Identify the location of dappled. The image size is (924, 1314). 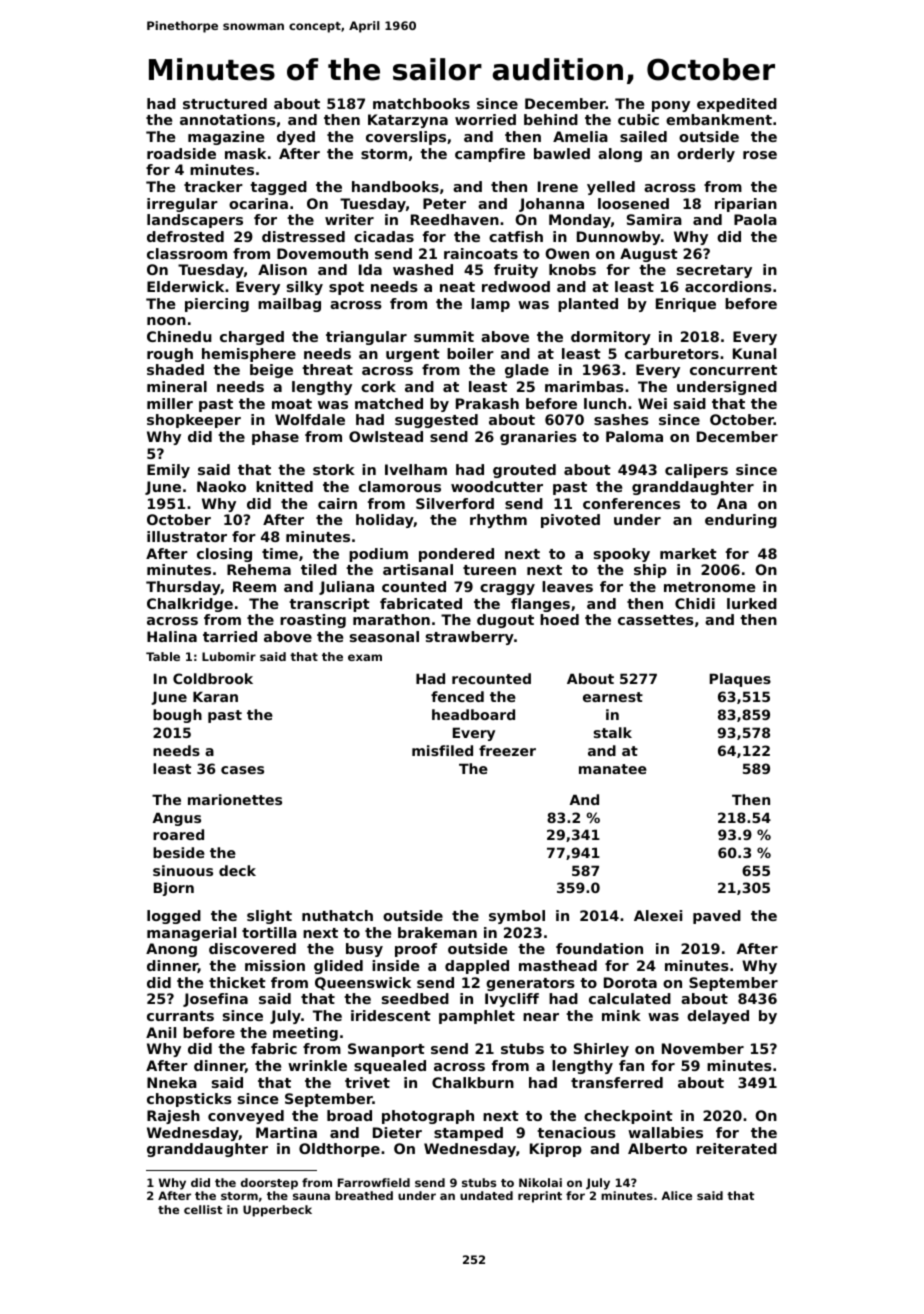
(477, 967).
